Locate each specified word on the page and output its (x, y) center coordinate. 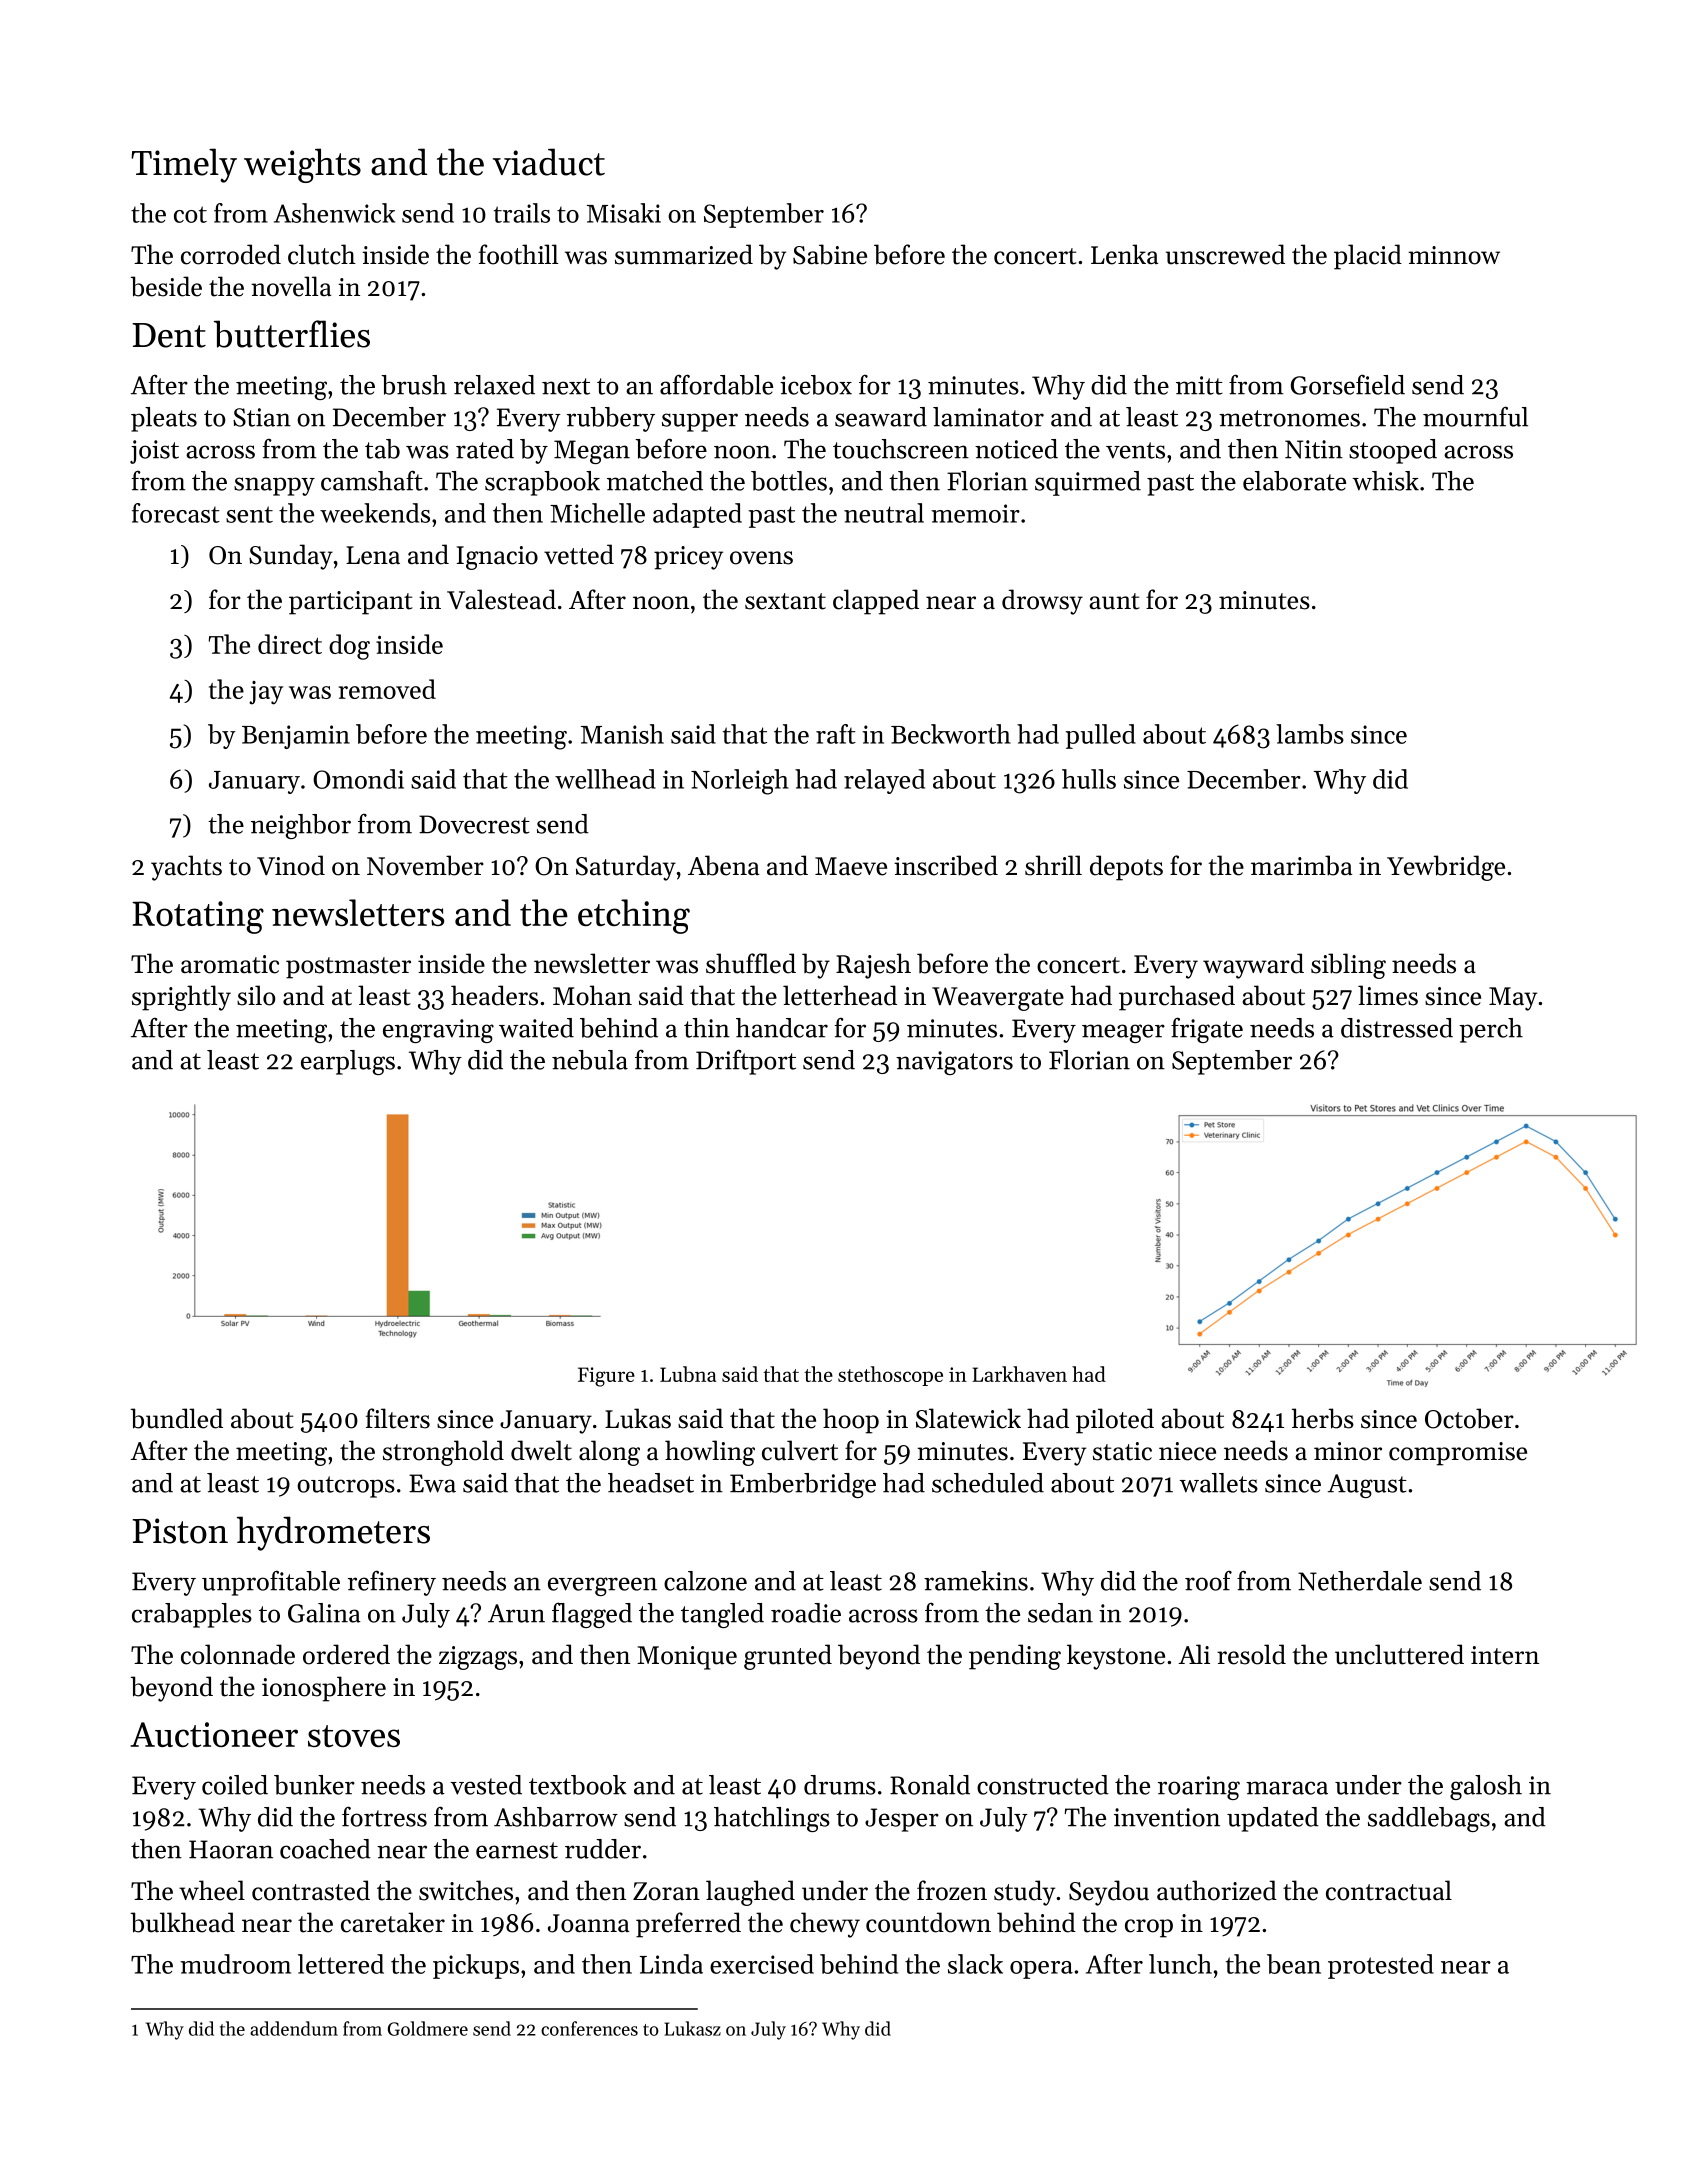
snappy (274, 486)
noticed (1016, 449)
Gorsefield (1348, 384)
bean (1294, 1964)
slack (975, 1964)
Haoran (231, 1849)
